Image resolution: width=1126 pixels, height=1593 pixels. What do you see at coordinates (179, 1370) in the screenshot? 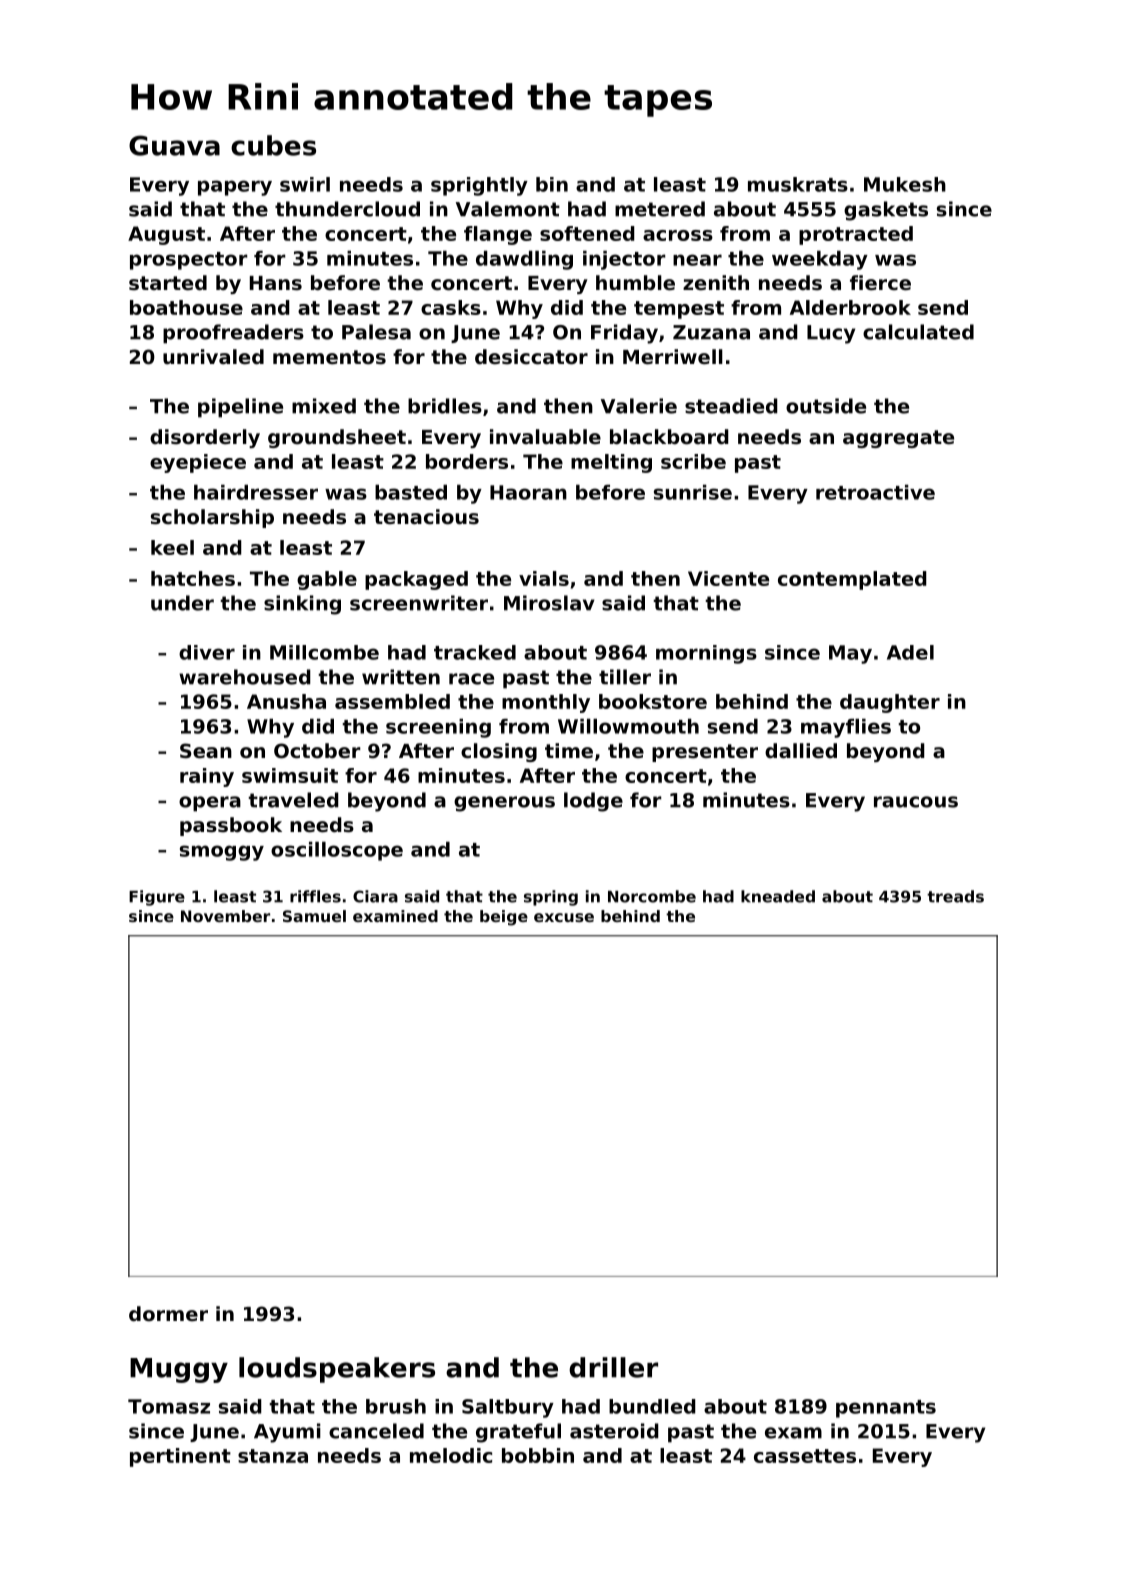
I see `Muggy` at bounding box center [179, 1370].
